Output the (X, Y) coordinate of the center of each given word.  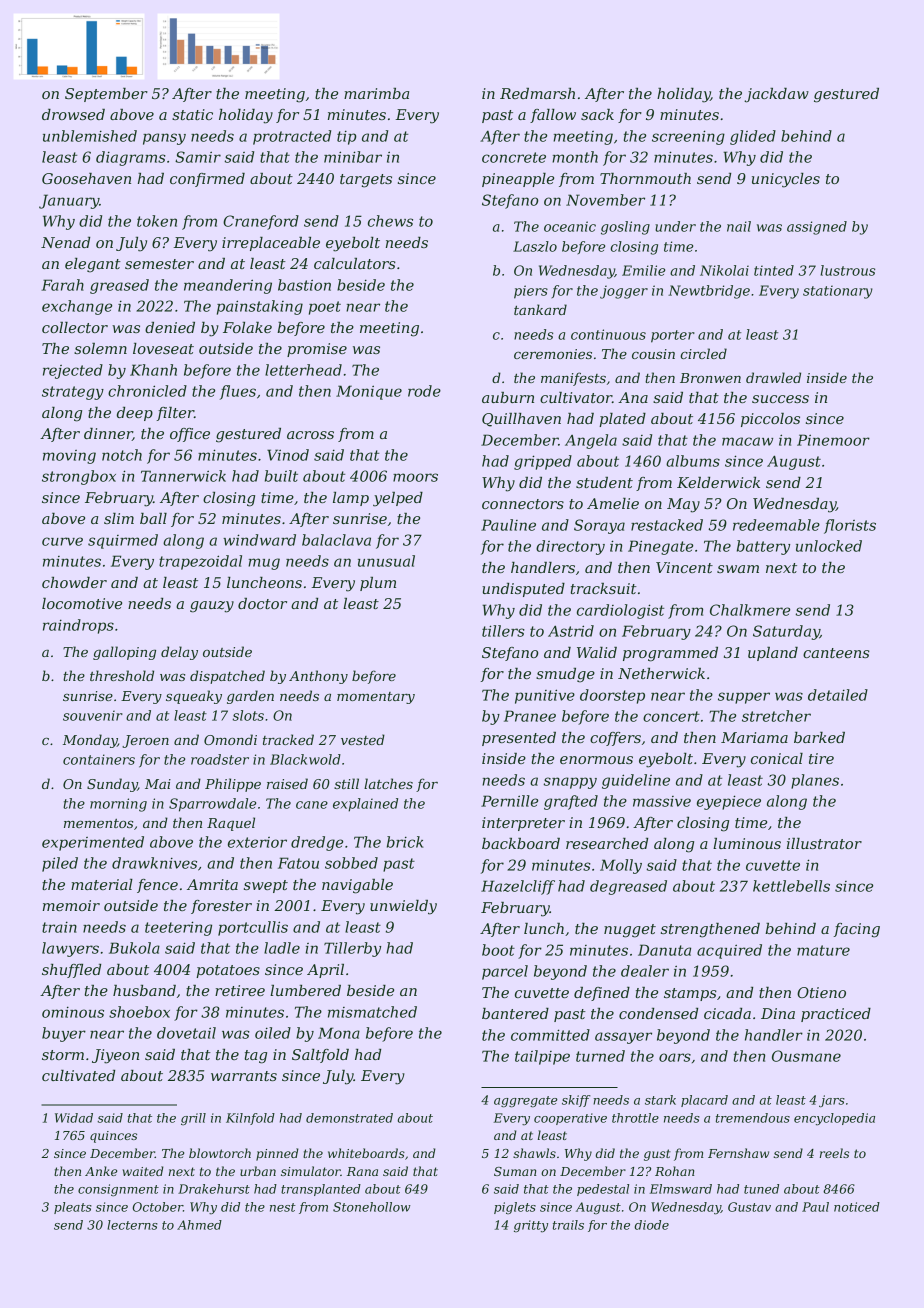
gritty (531, 1226)
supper (744, 698)
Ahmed (199, 1225)
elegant (93, 265)
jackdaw (776, 95)
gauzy (212, 607)
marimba (376, 93)
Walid (597, 652)
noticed (857, 1207)
